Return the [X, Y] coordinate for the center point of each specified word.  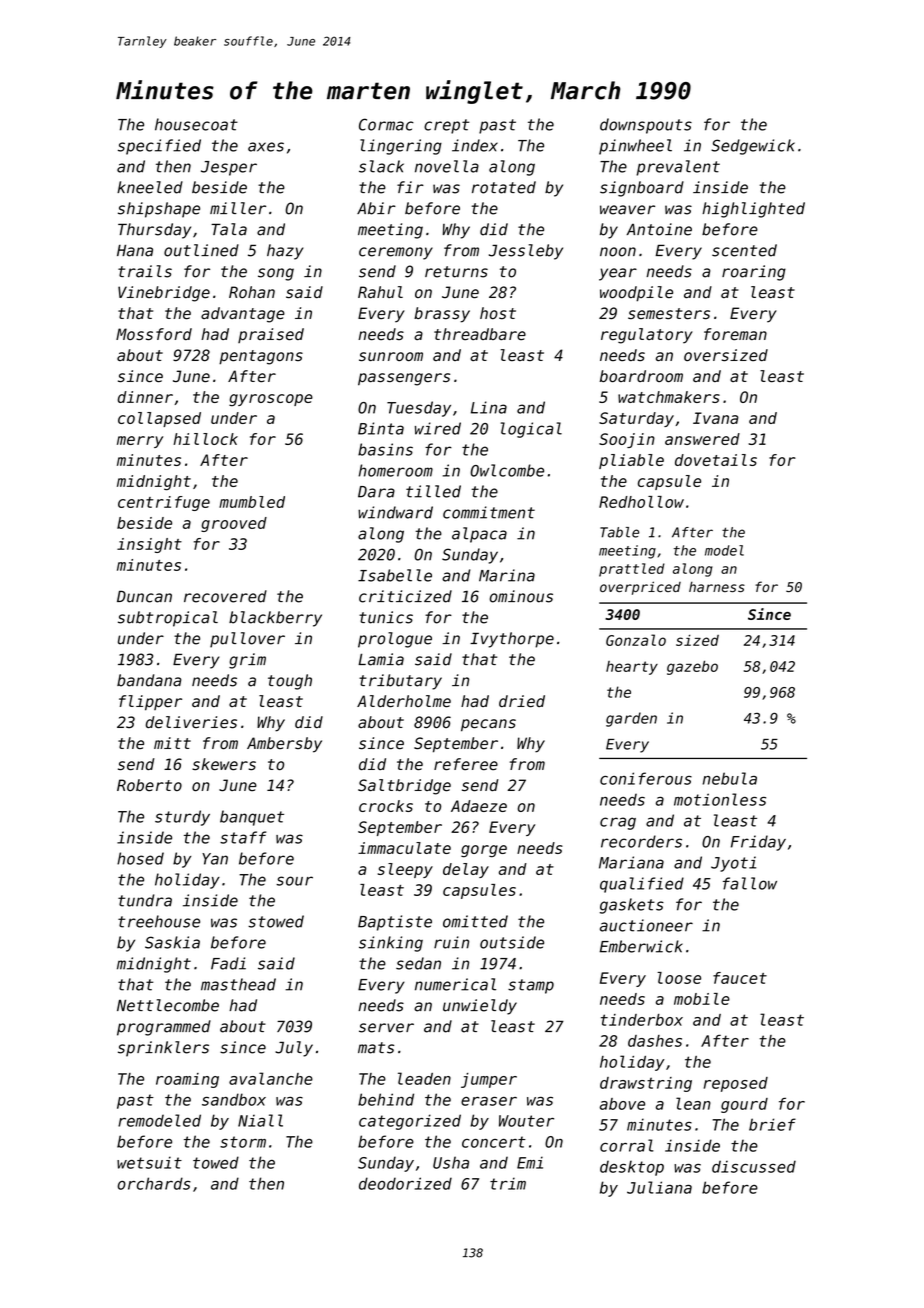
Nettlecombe [168, 1005]
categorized [410, 1122]
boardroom [641, 376]
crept [446, 126]
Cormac [386, 124]
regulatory [647, 336]
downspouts [646, 126]
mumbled [252, 502]
